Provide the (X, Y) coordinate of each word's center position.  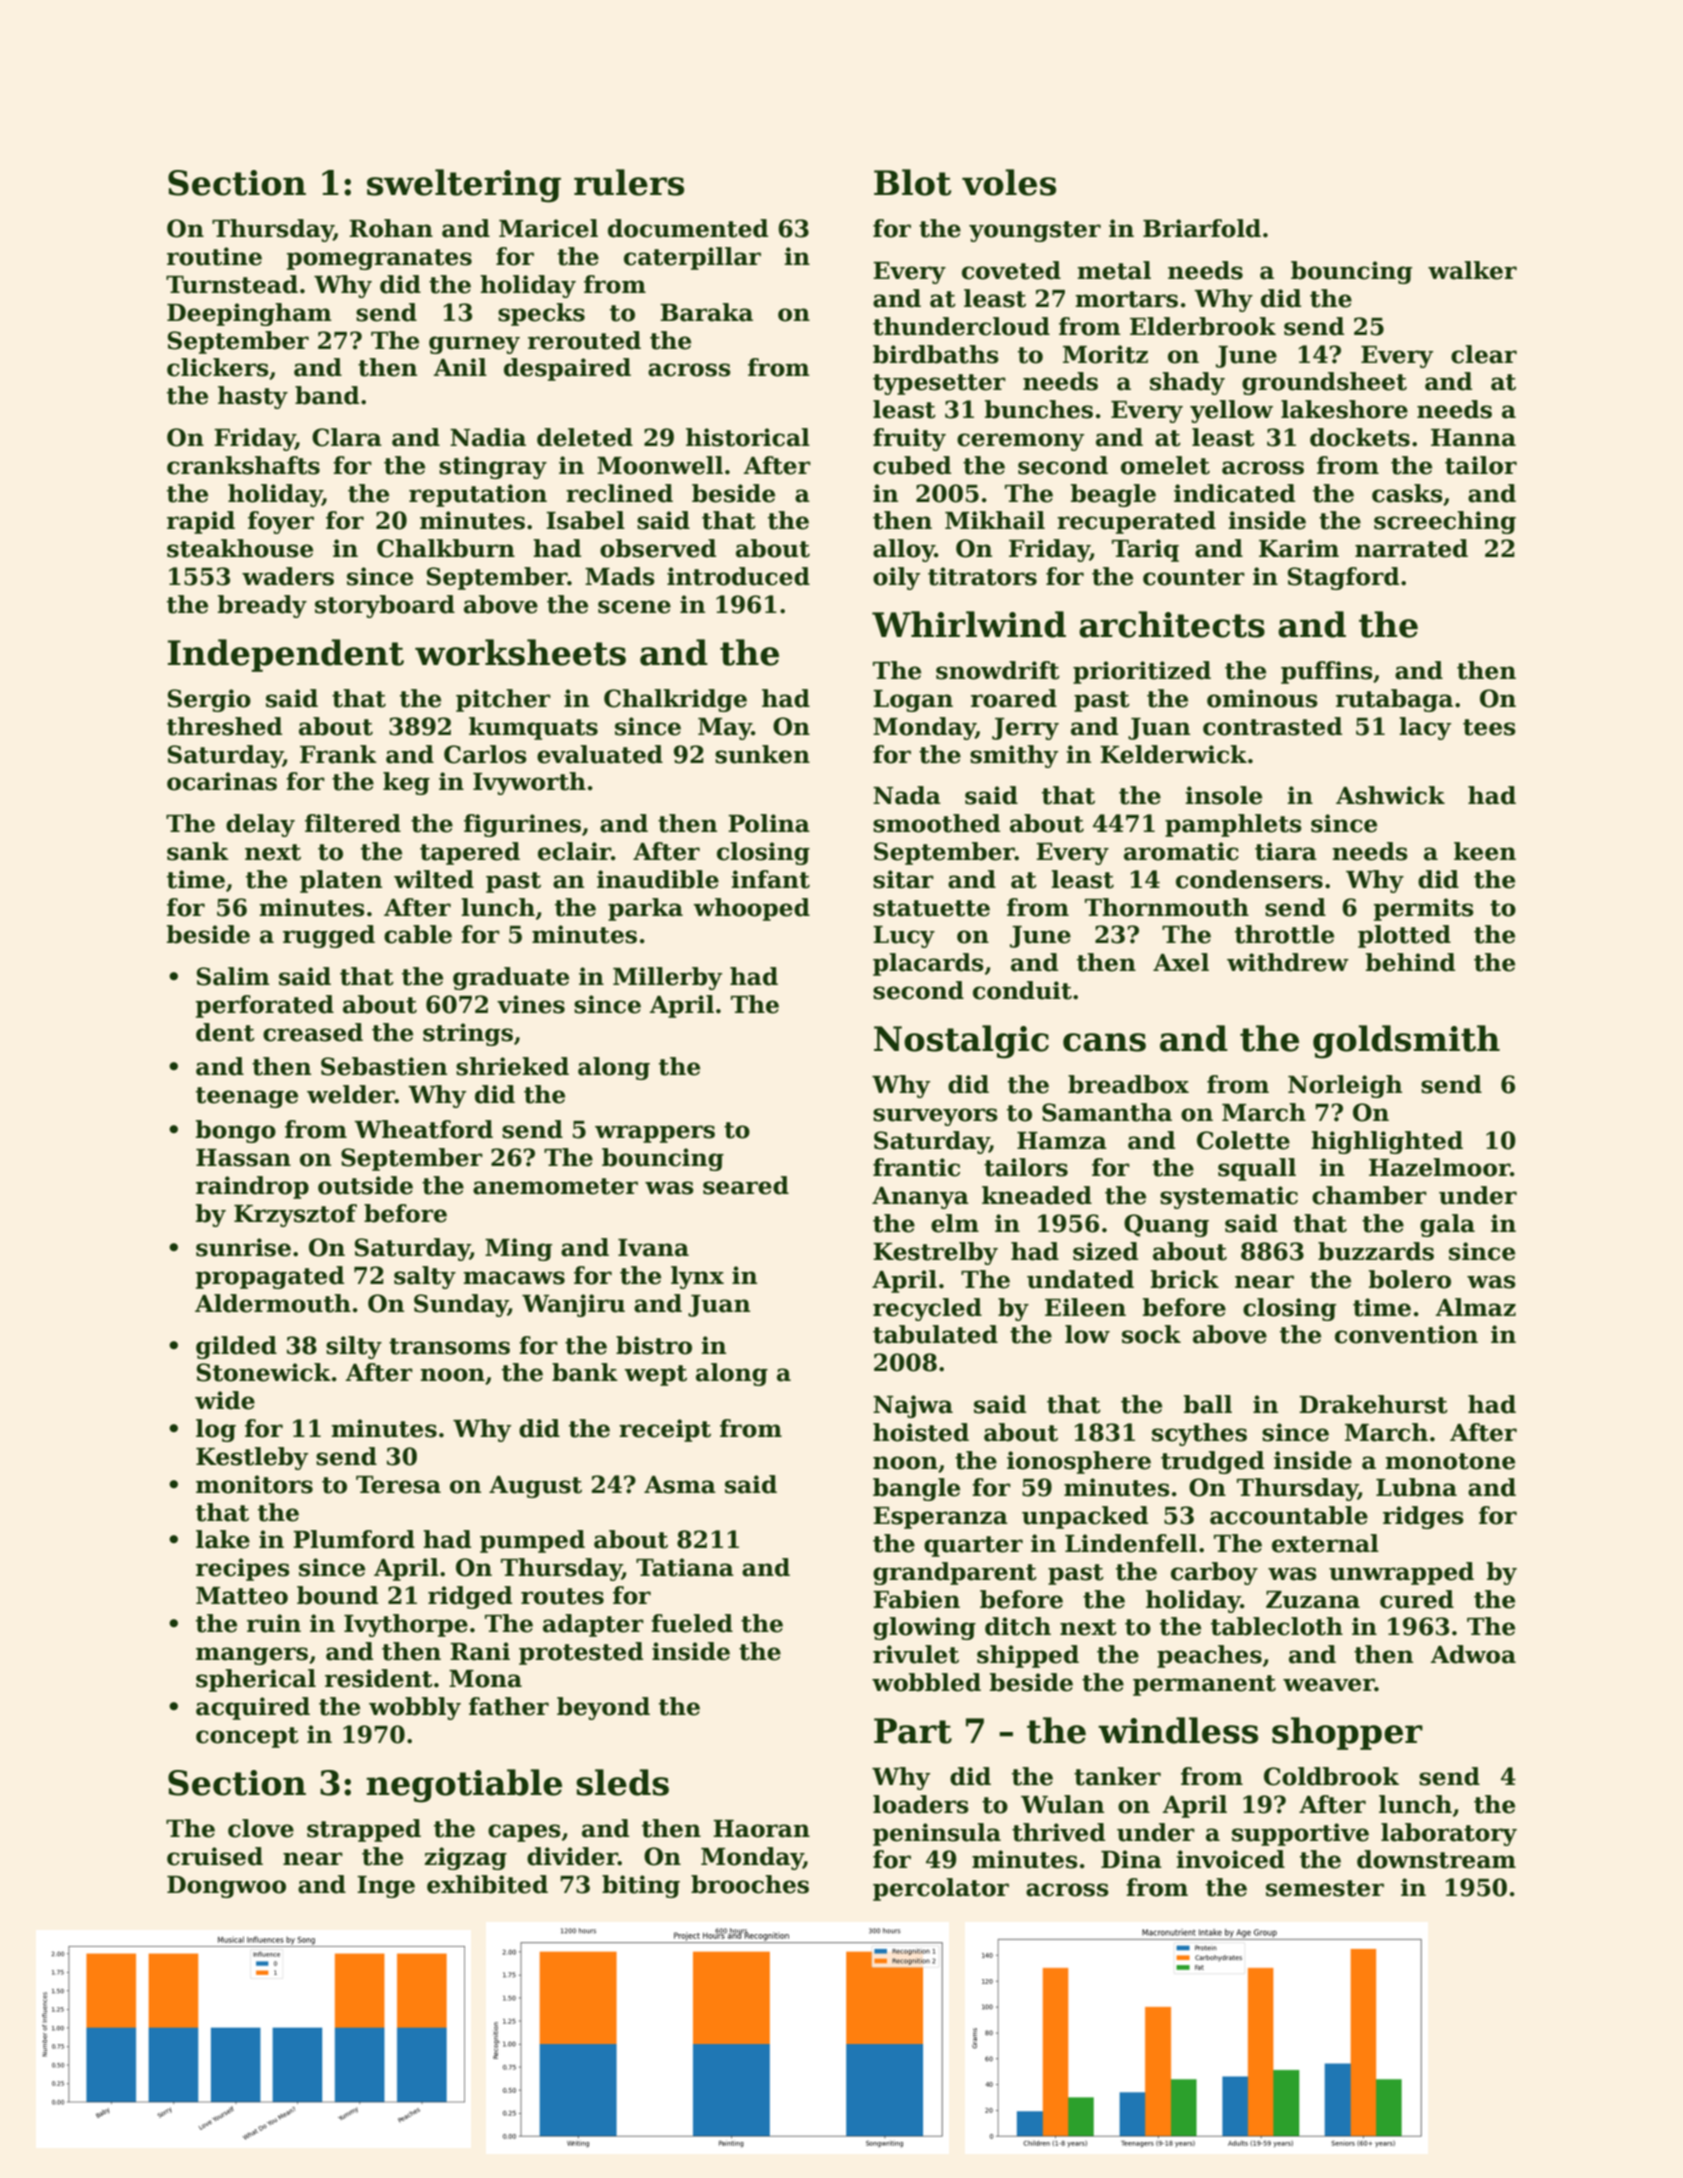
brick (1185, 1279)
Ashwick (1390, 795)
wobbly (415, 1708)
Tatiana (685, 1567)
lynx (697, 1277)
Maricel (548, 228)
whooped (751, 909)
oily (896, 578)
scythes (1199, 1434)
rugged (329, 936)
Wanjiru (573, 1305)
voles (1009, 182)
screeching (1445, 522)
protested (581, 1653)
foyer (281, 522)
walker (1472, 270)
